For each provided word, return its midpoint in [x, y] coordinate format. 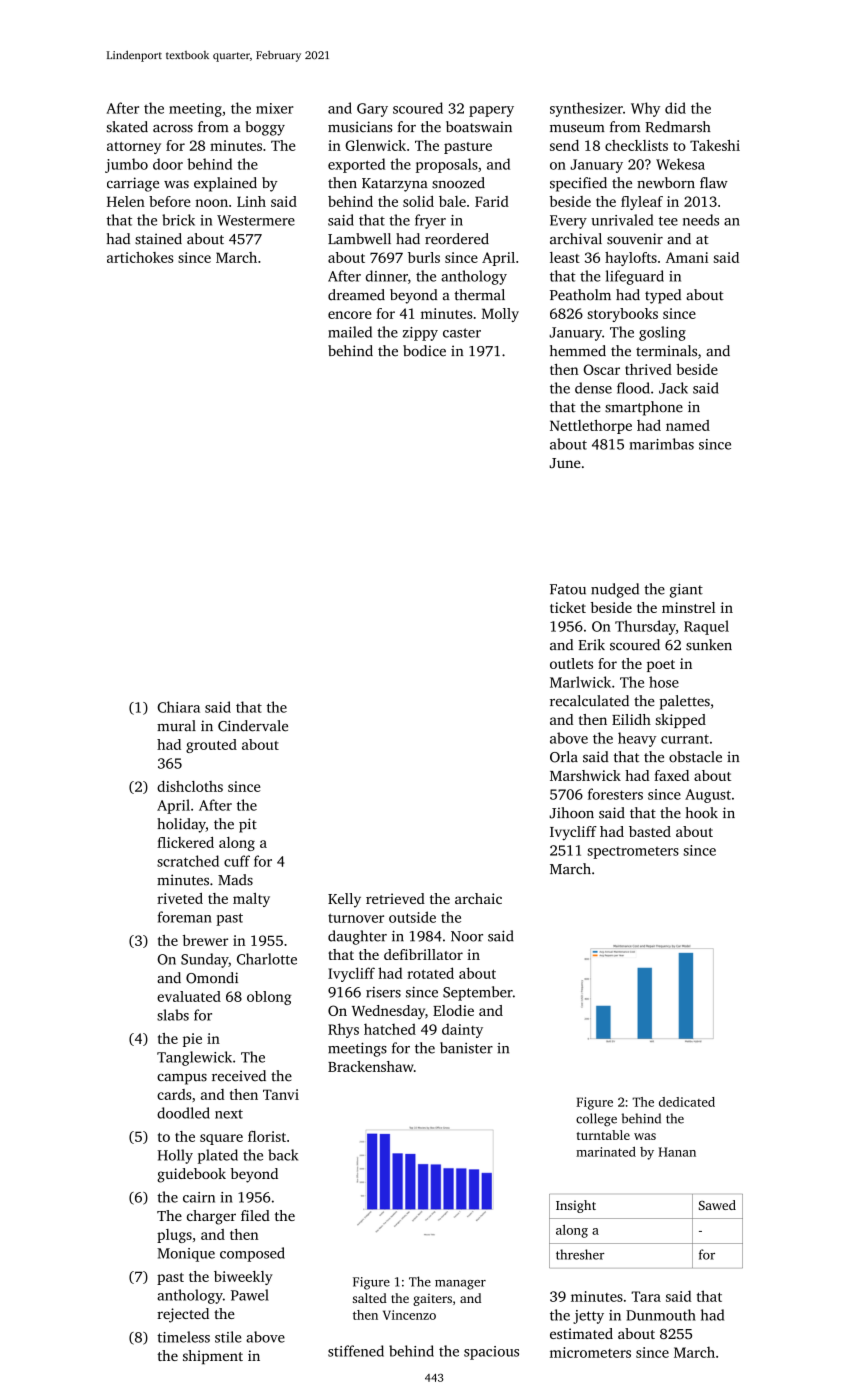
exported [356, 165]
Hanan [677, 1152]
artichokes [140, 257]
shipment [213, 1357]
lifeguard [635, 277]
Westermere [256, 220]
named [688, 425]
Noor [467, 936]
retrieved [395, 898]
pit [248, 825]
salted [370, 1298]
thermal [479, 295]
